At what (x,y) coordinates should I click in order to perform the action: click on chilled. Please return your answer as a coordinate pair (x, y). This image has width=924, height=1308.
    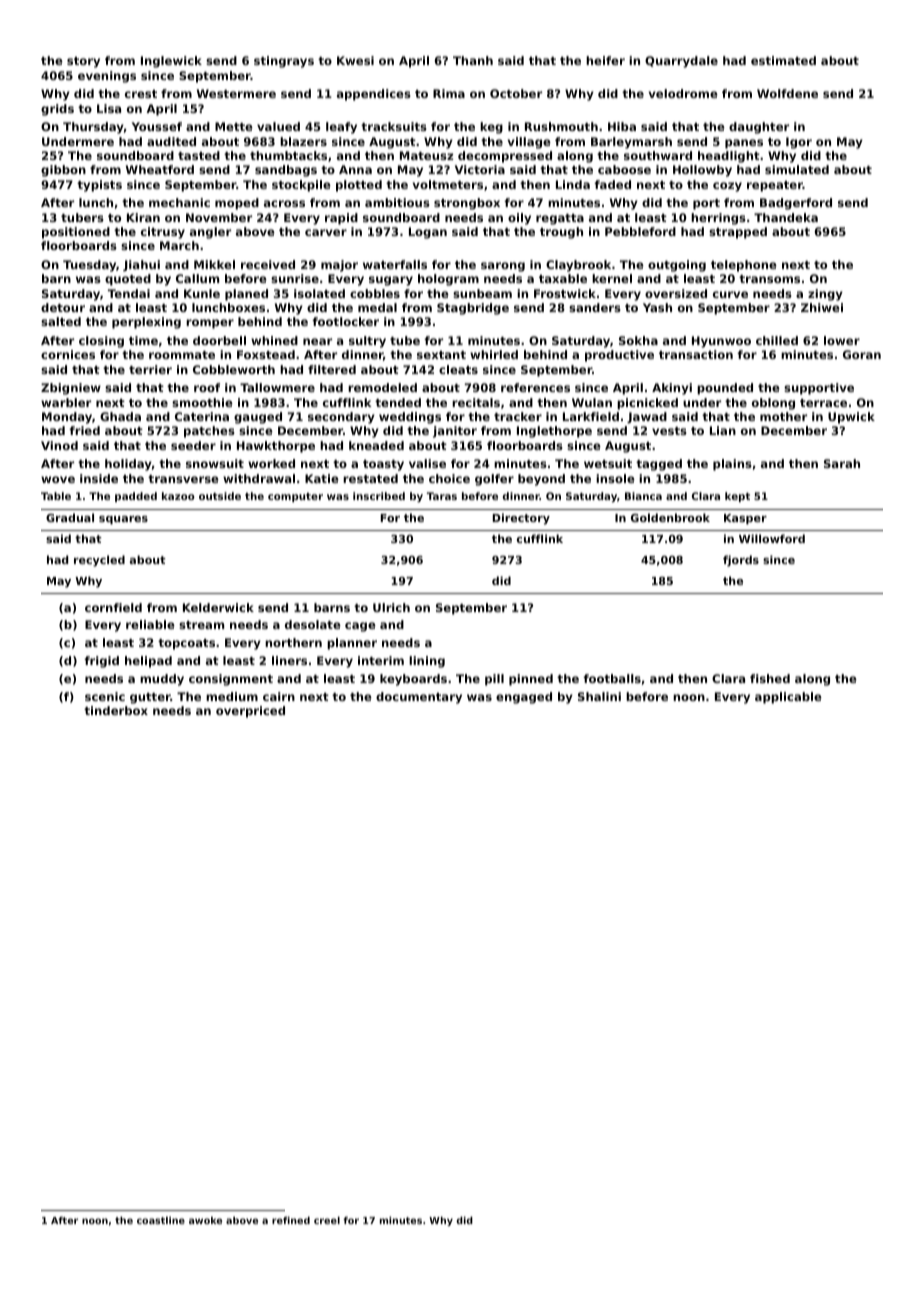
    Looking at the image, I should click on (777, 340).
